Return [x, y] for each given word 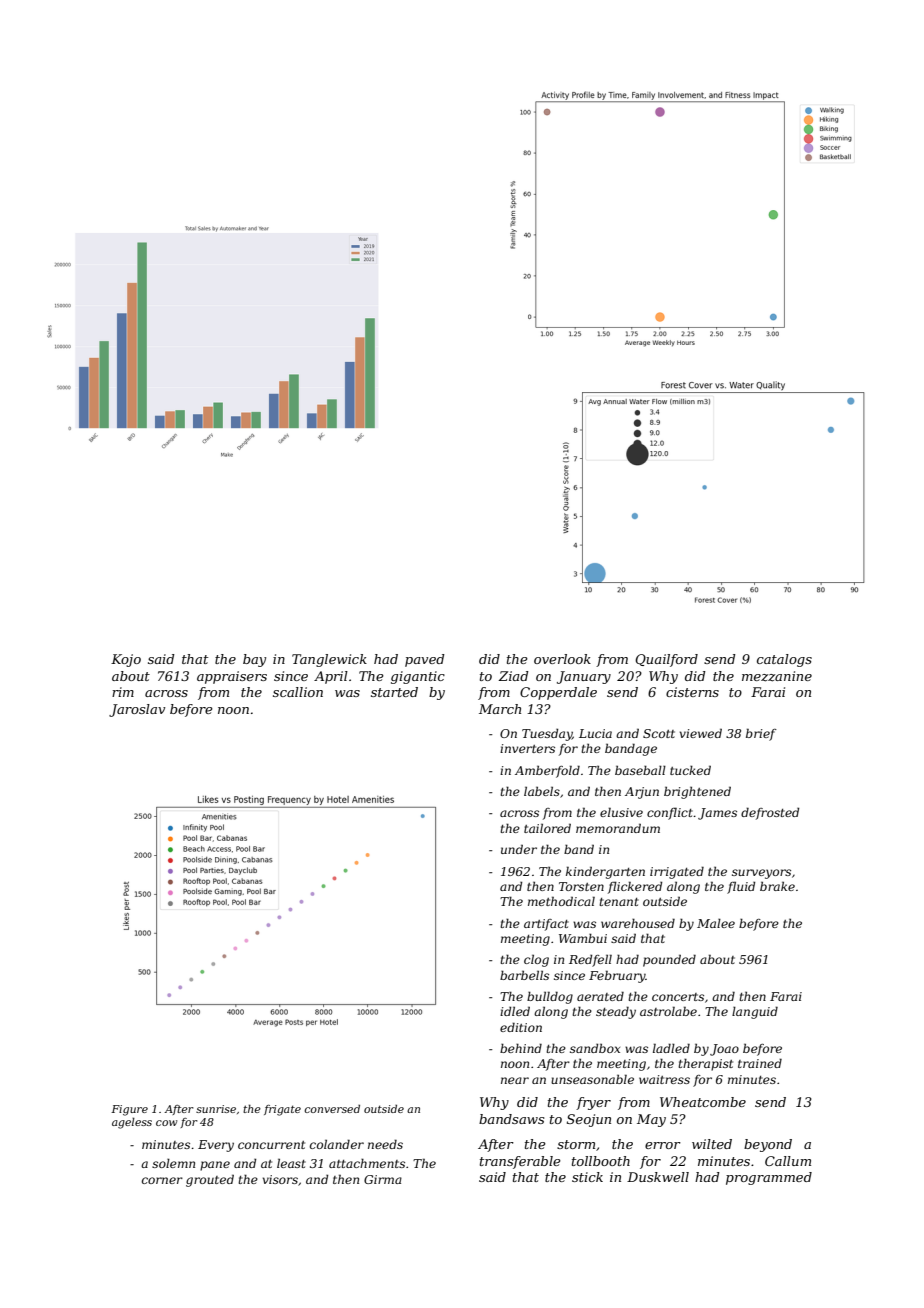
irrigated [677, 872]
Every [216, 1146]
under [519, 849]
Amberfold [547, 771]
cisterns [692, 692]
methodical [561, 901]
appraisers [232, 677]
